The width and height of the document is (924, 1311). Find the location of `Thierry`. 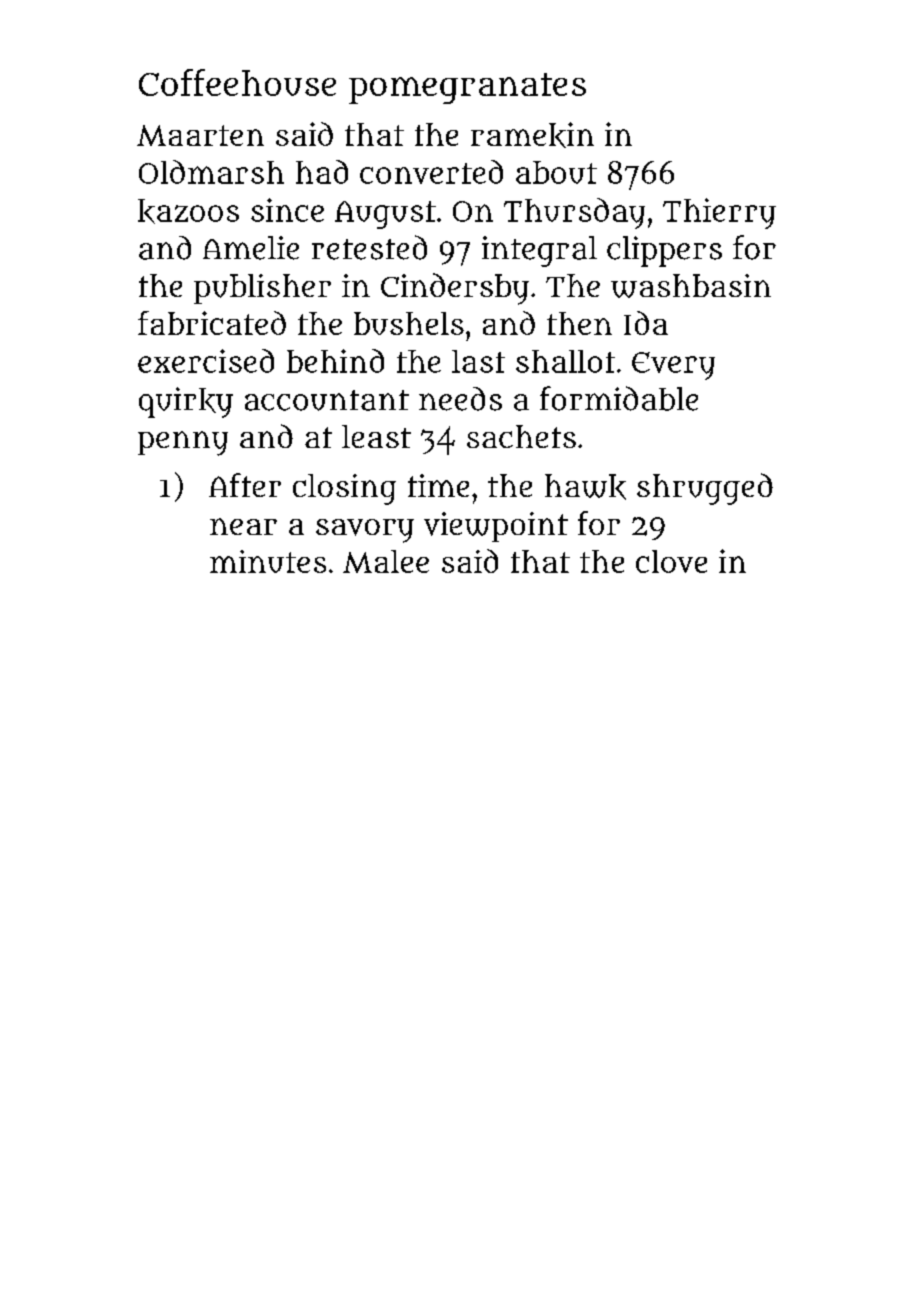

Thierry is located at coordinates (719, 213).
